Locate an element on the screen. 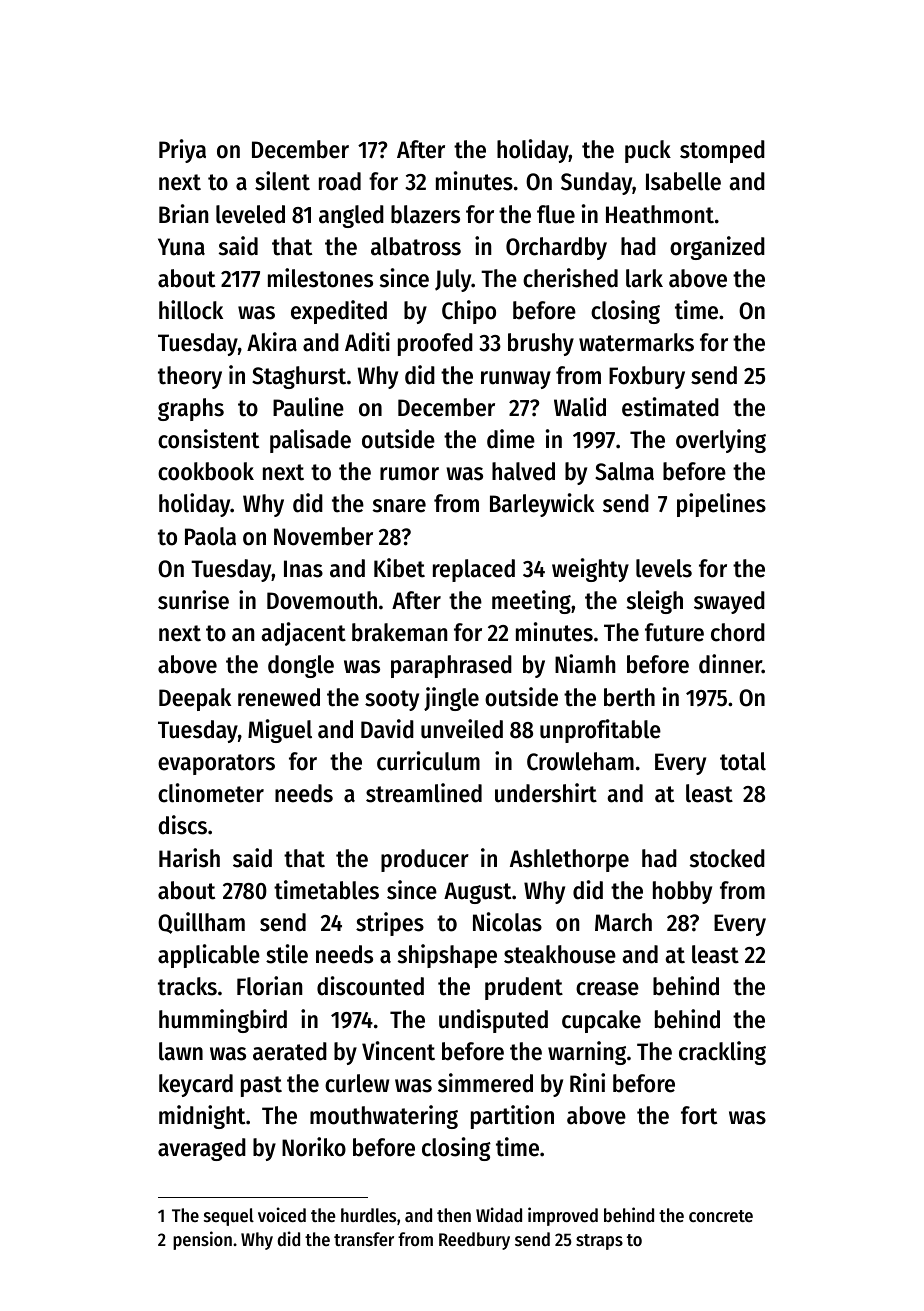 This screenshot has height=1311, width=924. discs is located at coordinates (182, 825).
